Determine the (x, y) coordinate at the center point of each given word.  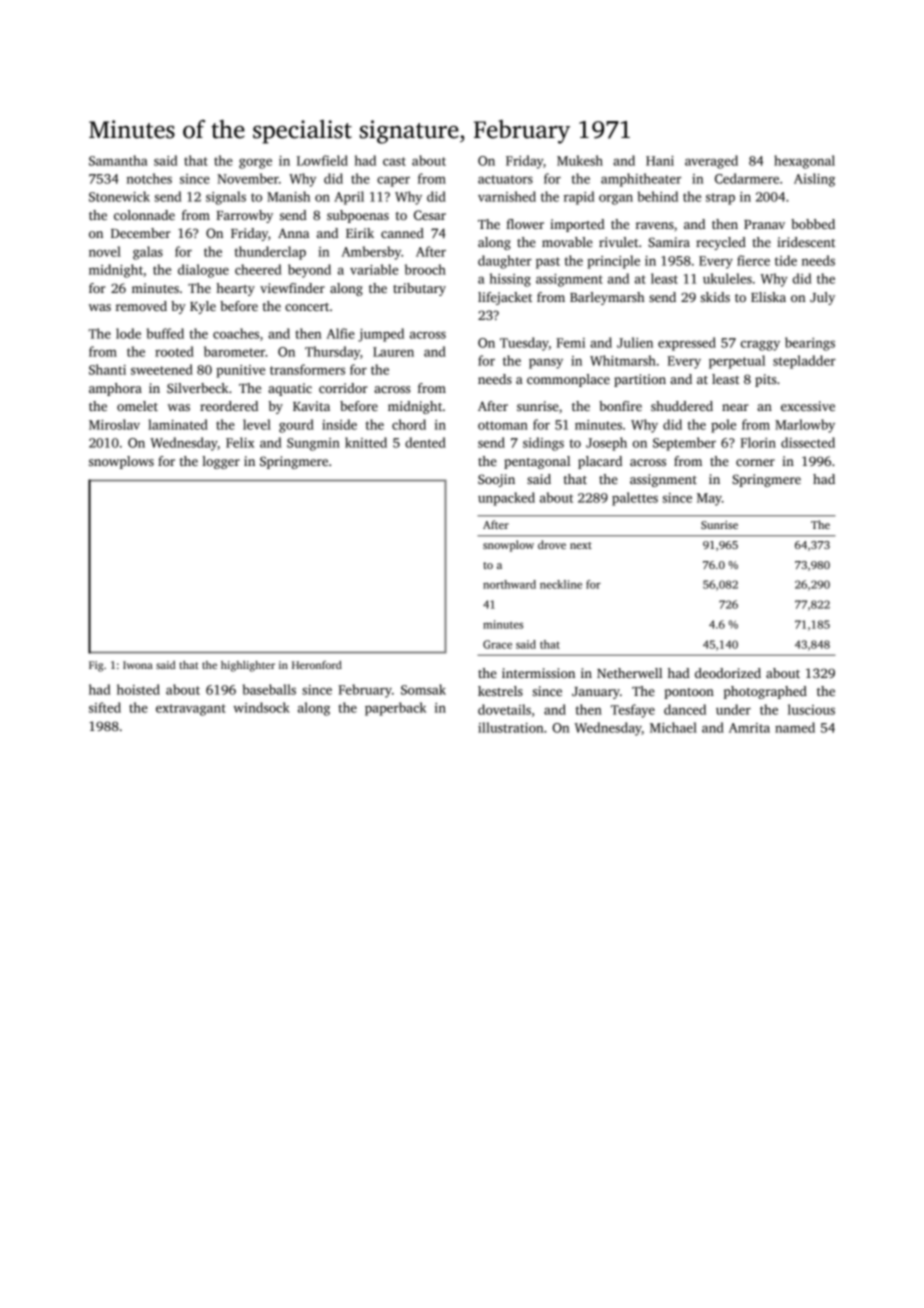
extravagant (191, 710)
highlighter (248, 666)
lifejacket (505, 298)
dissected (808, 442)
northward (509, 584)
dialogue (203, 271)
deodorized (728, 673)
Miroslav (114, 424)
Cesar (430, 215)
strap (720, 199)
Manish (288, 196)
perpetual (737, 362)
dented (425, 442)
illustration (510, 727)
